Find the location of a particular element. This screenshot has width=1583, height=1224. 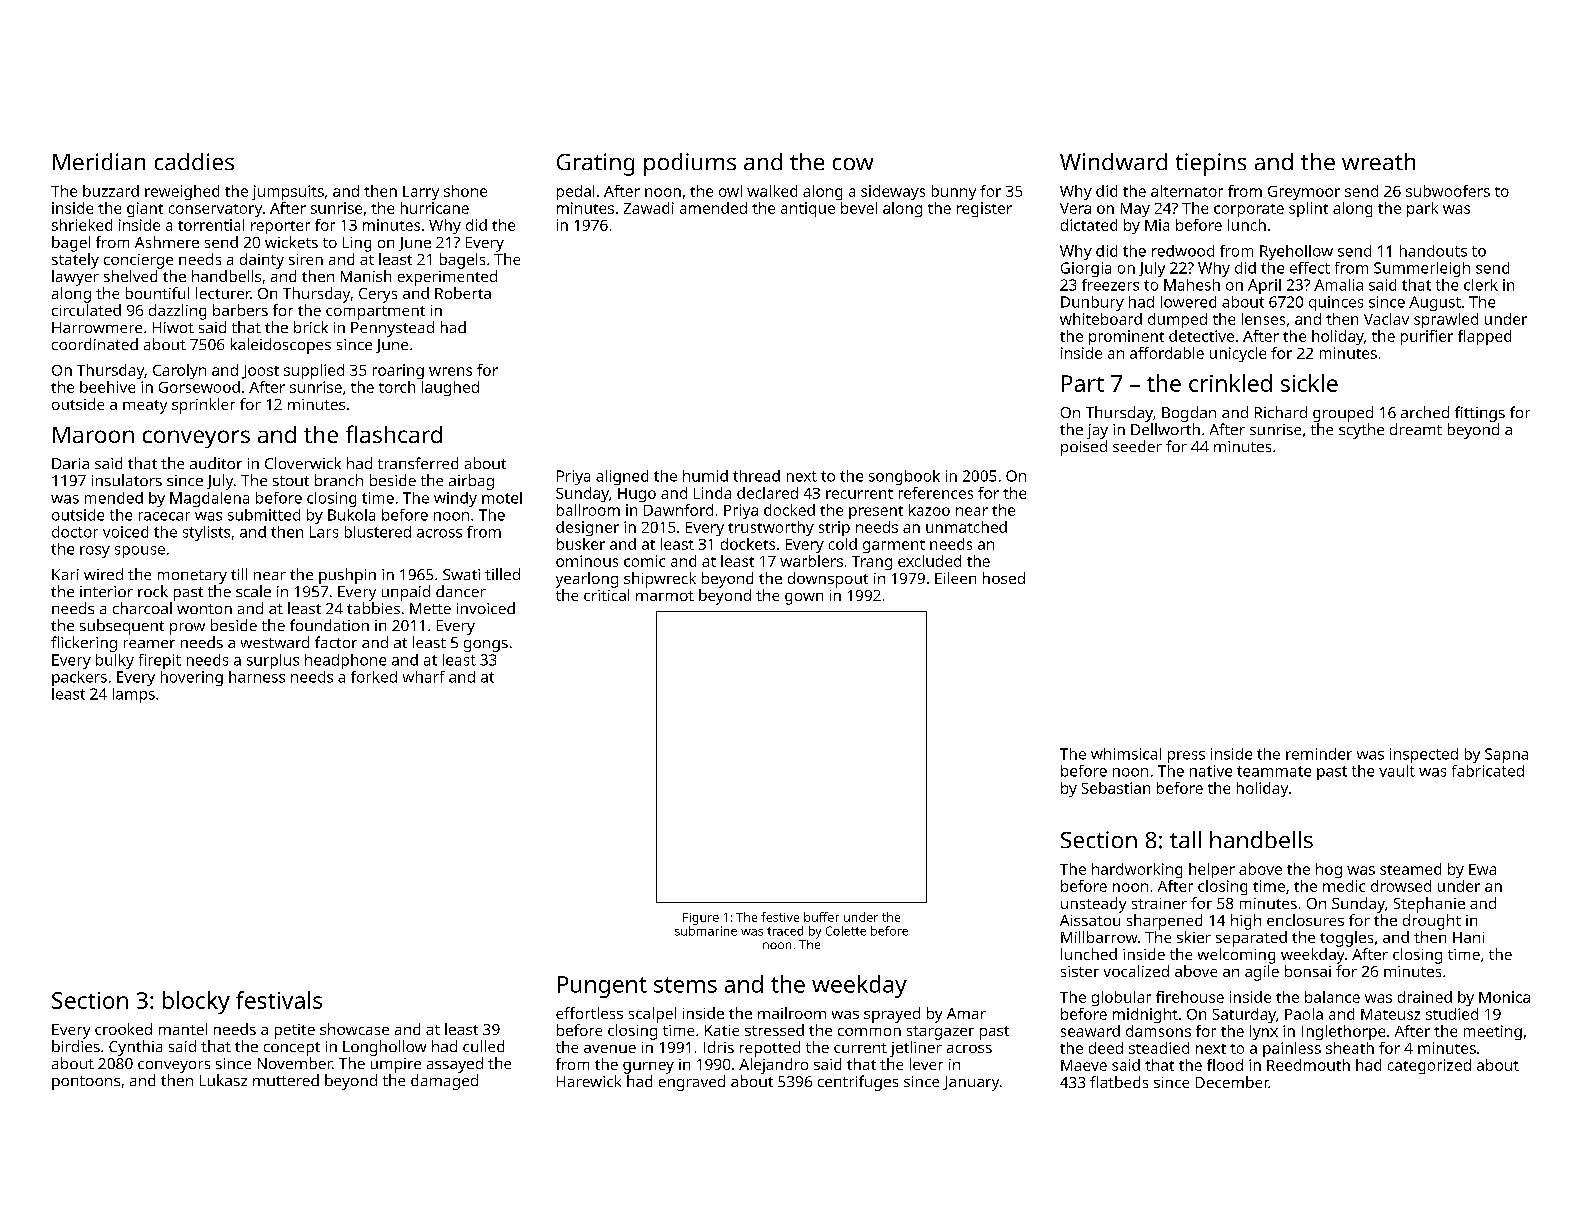

torrential is located at coordinates (211, 225).
